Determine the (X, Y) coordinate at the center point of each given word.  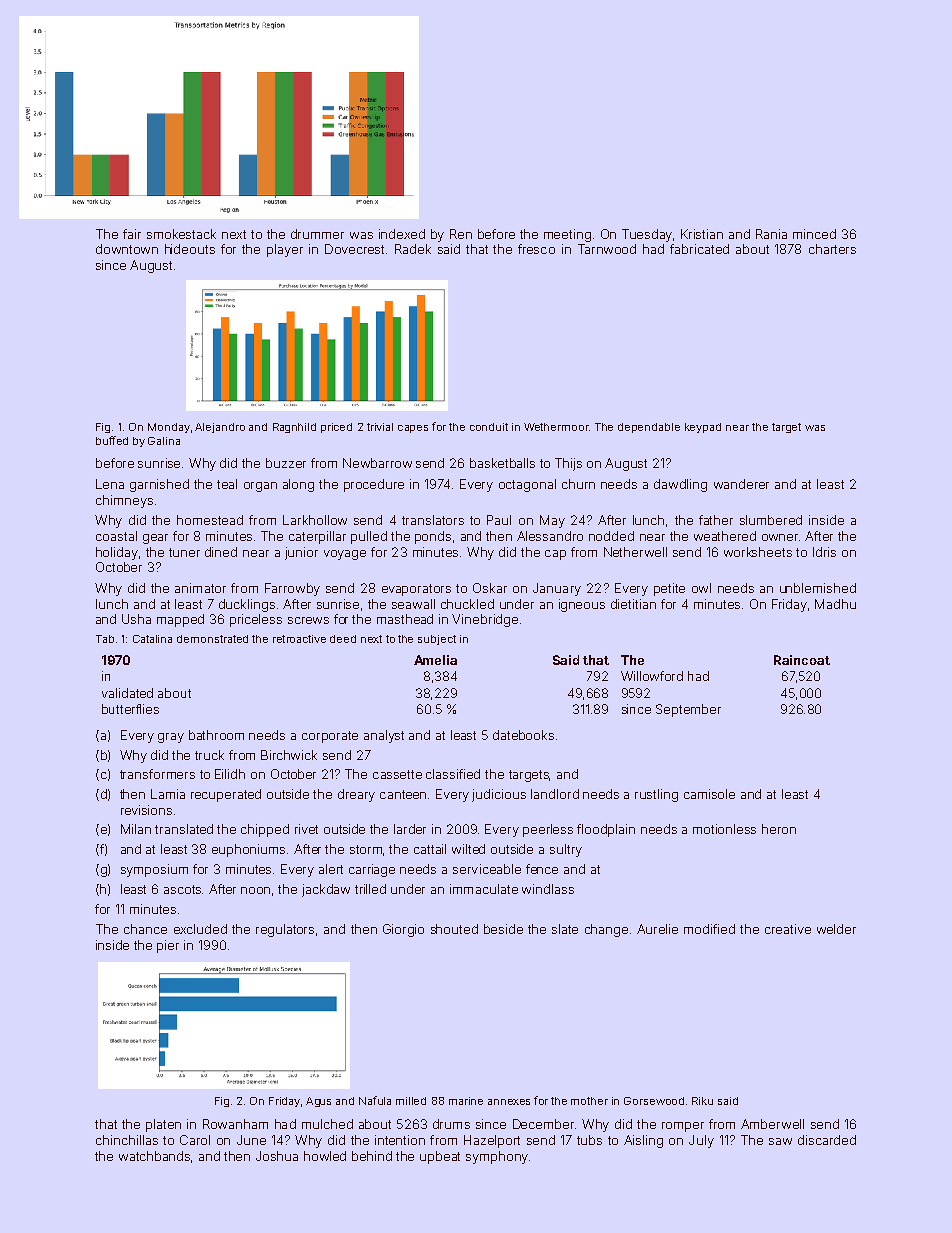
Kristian (702, 234)
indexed (402, 234)
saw (780, 1141)
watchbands (155, 1157)
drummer (317, 234)
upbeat (440, 1157)
